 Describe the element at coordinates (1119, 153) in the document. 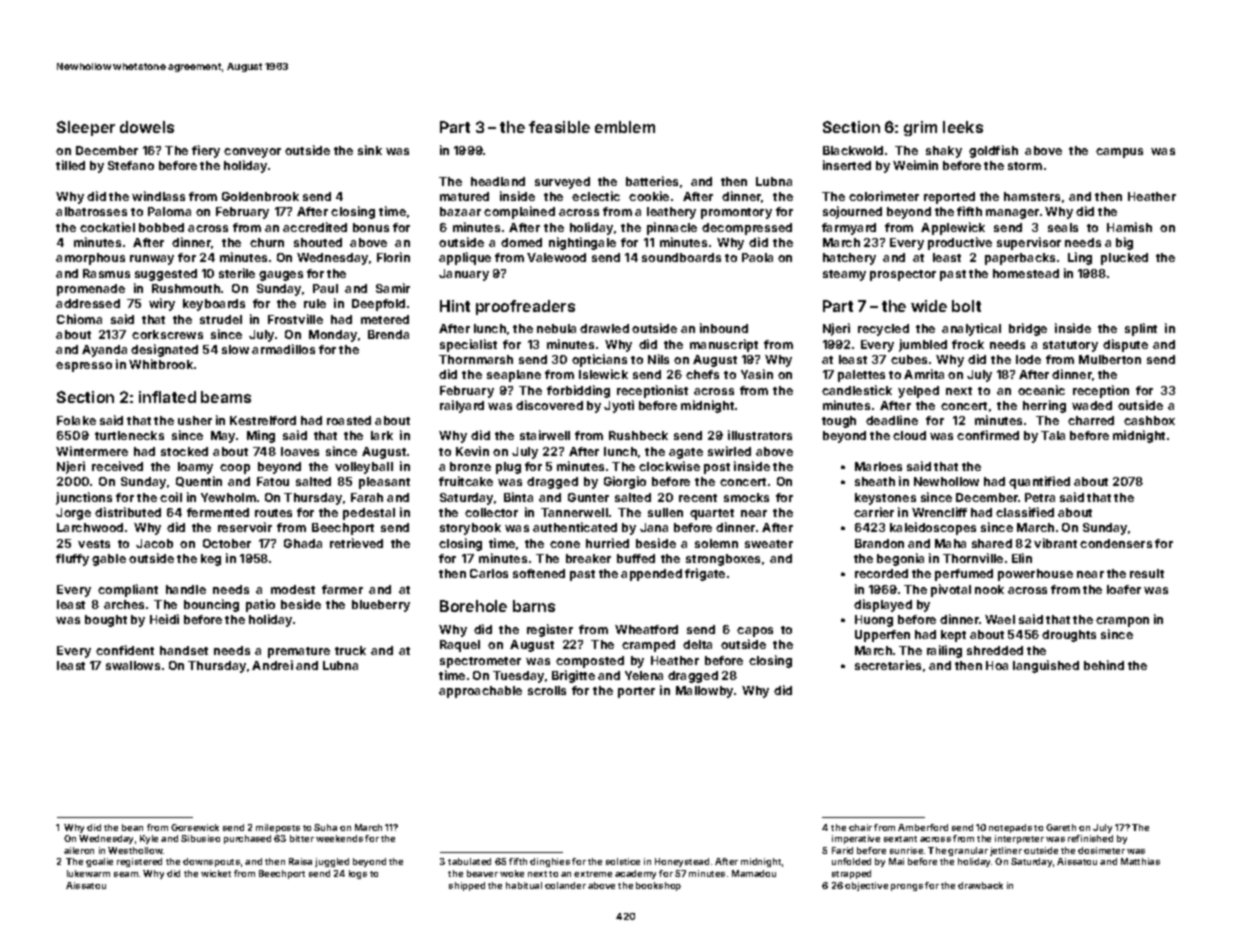

I see `campus` at that location.
